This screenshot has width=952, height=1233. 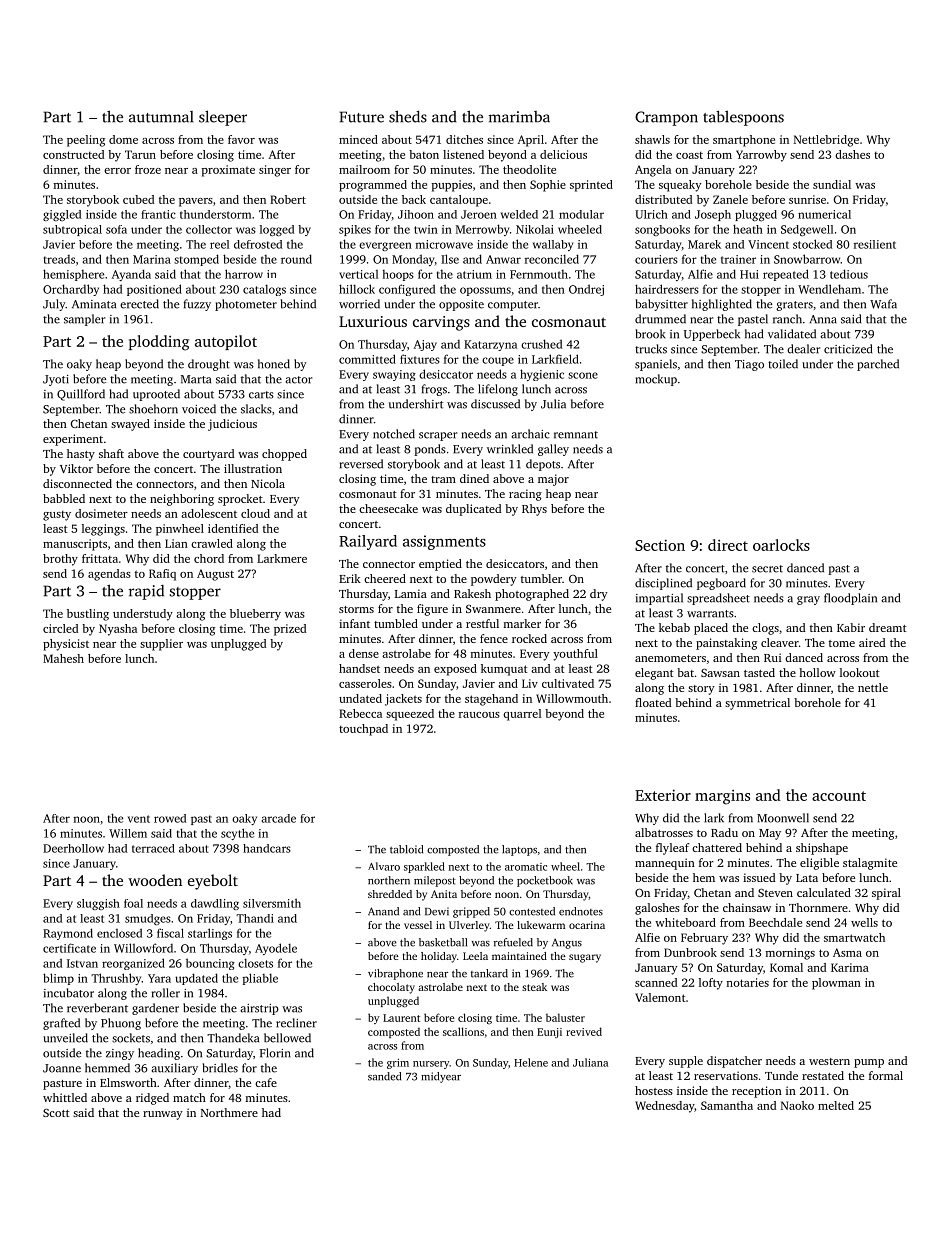 I want to click on plowman, so click(x=836, y=984).
